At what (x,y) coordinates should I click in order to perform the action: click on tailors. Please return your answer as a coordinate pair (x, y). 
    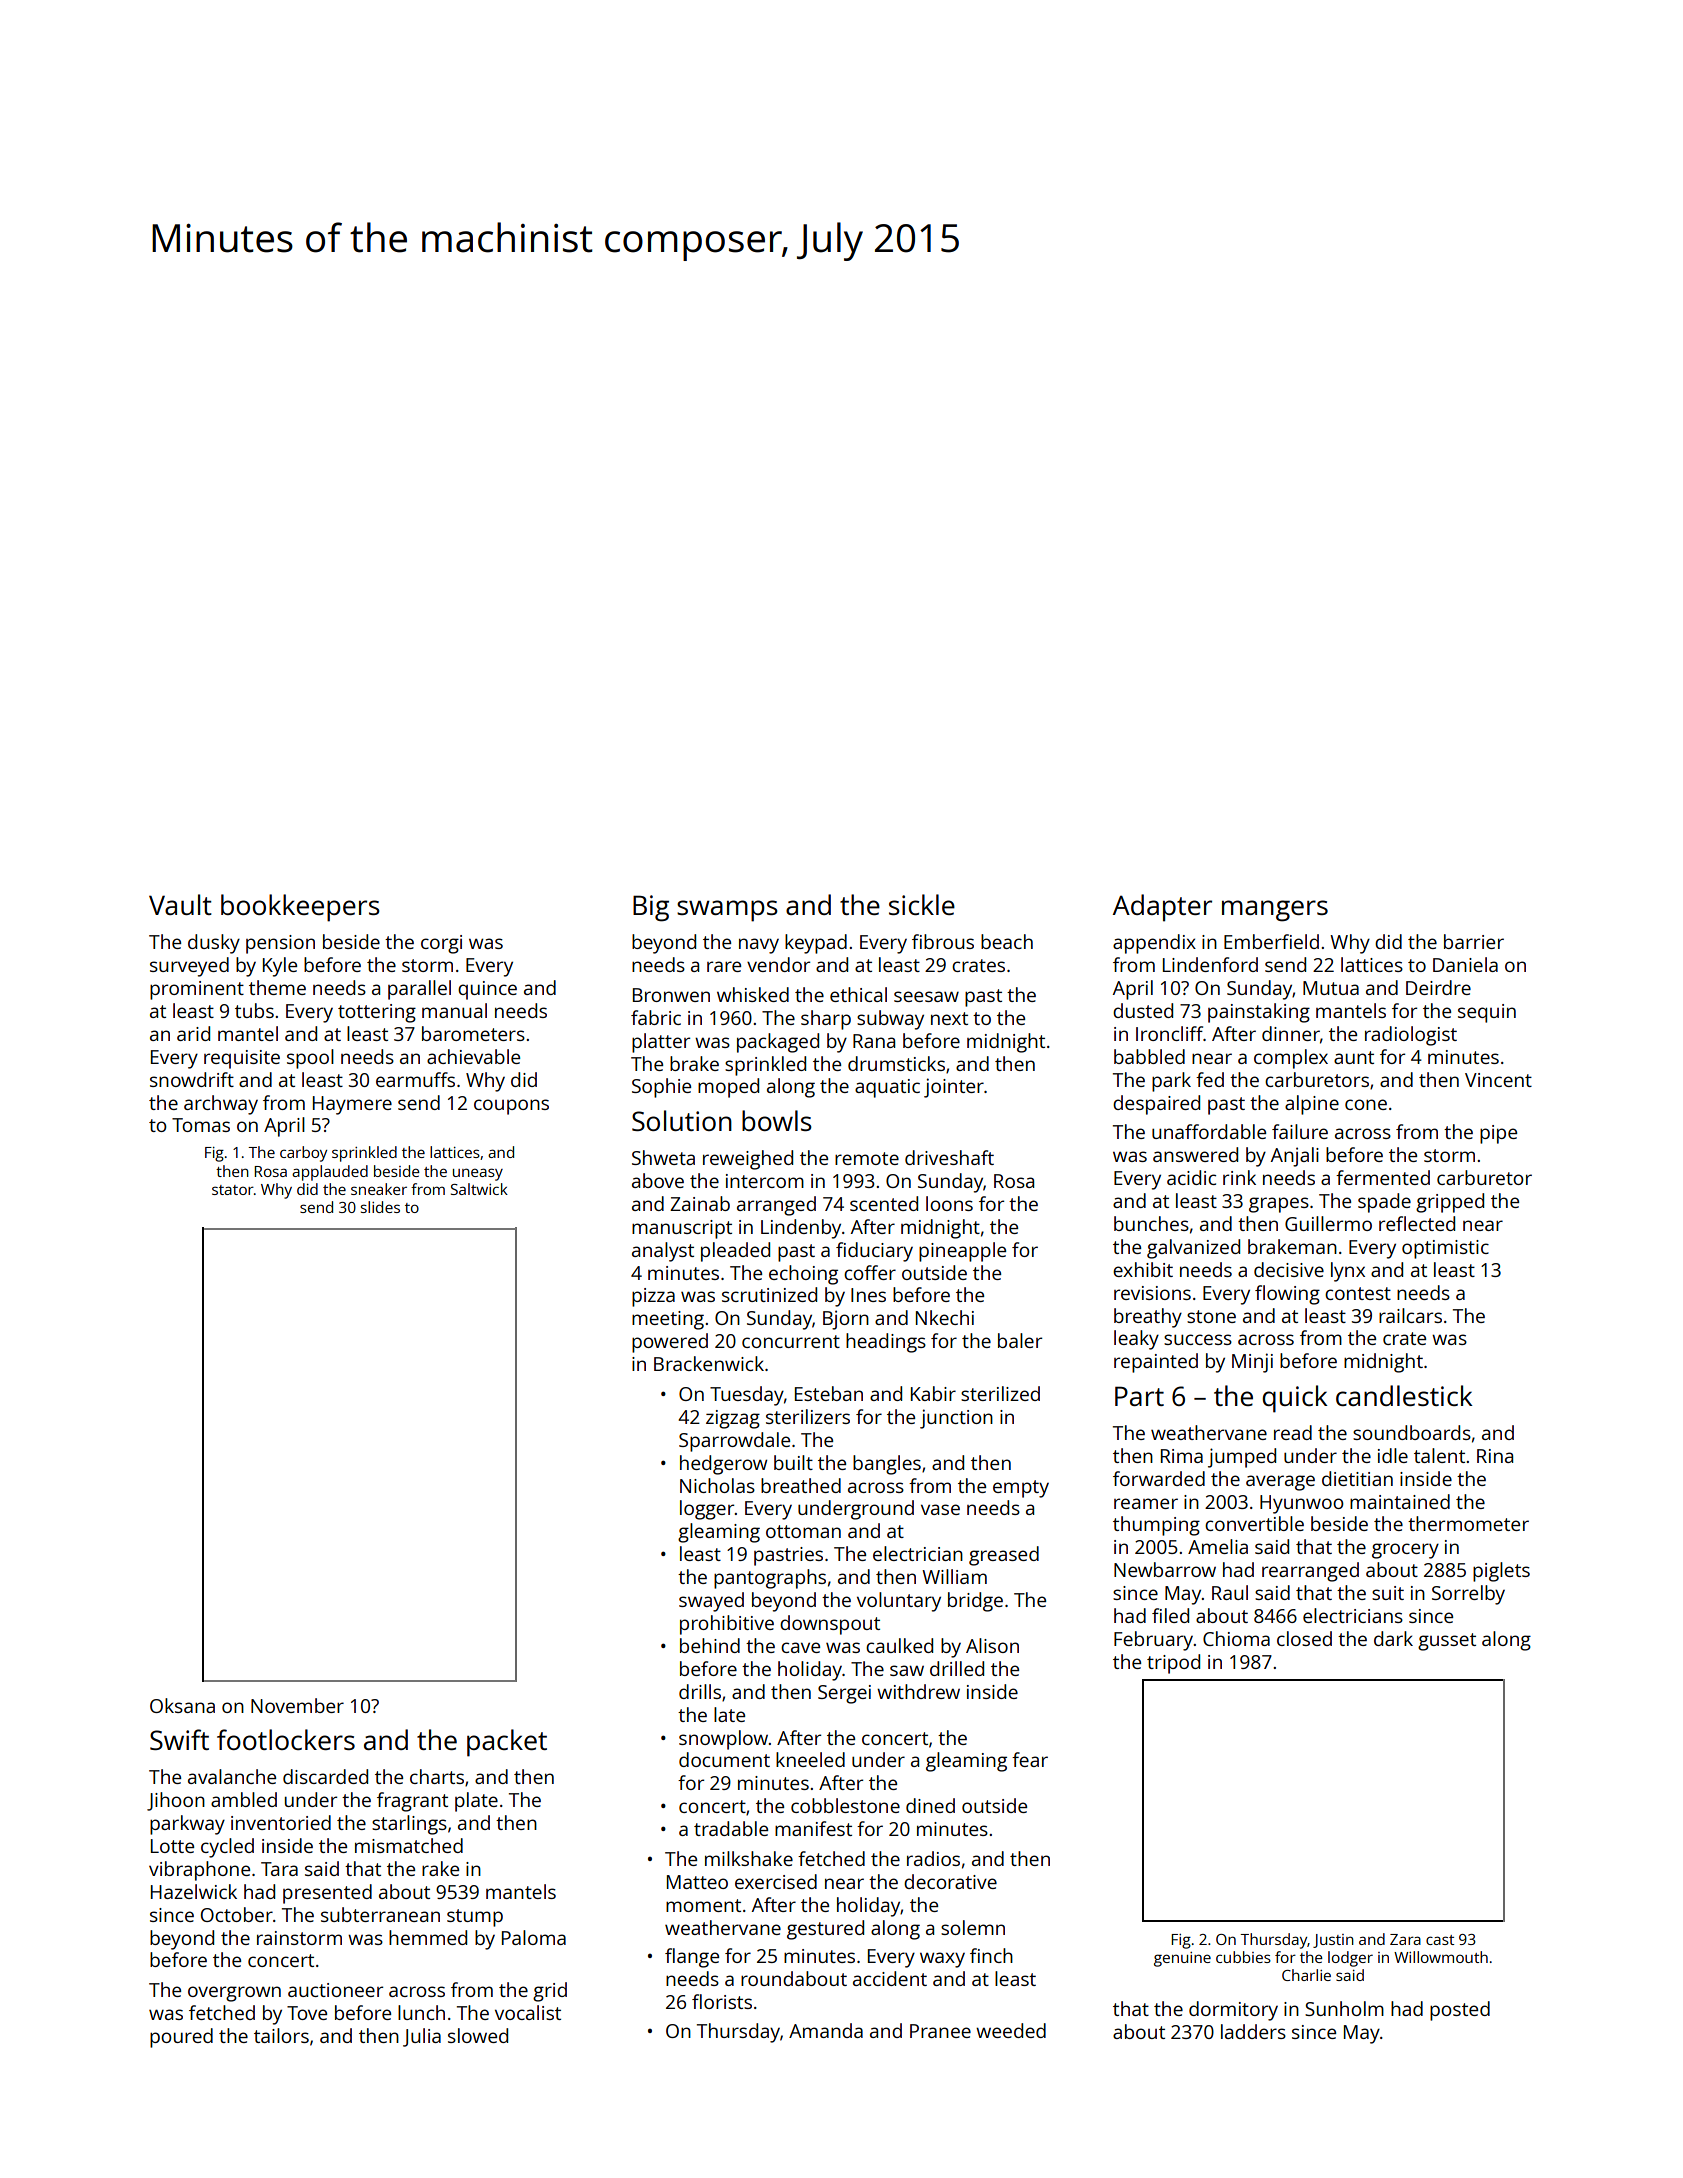
    Looking at the image, I should click on (281, 2035).
